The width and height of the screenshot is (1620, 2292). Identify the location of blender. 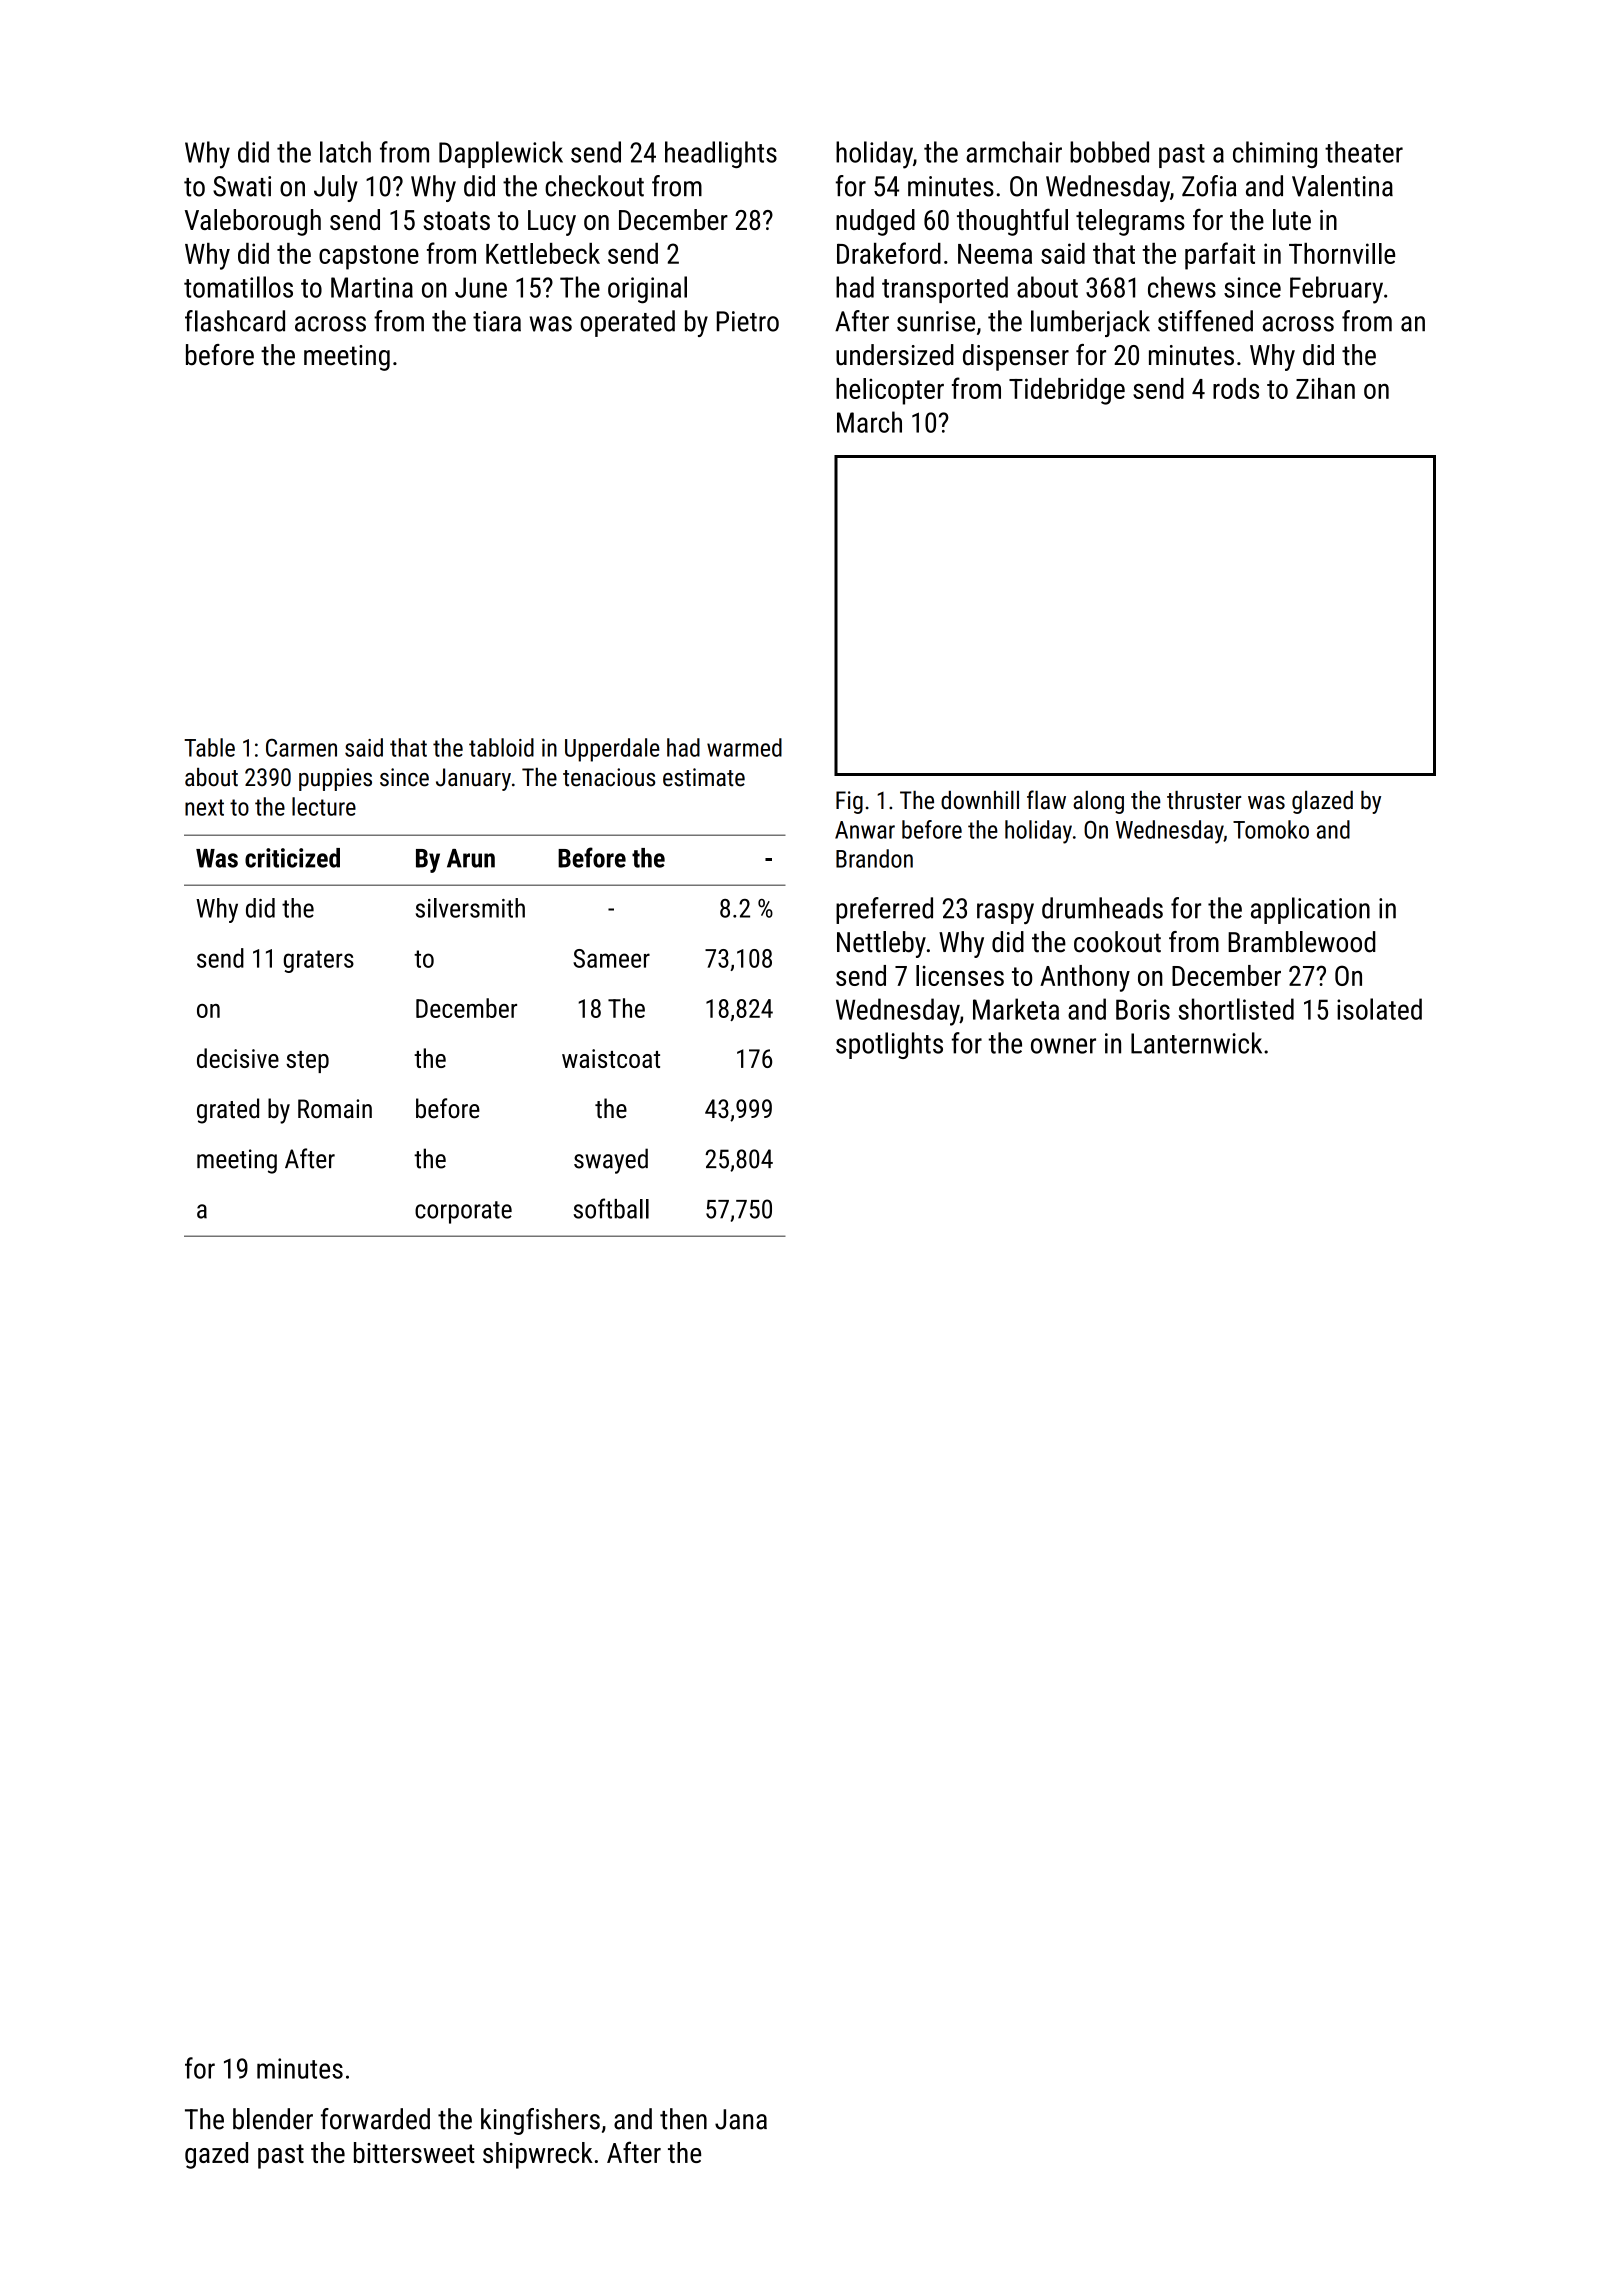
(273, 2119).
